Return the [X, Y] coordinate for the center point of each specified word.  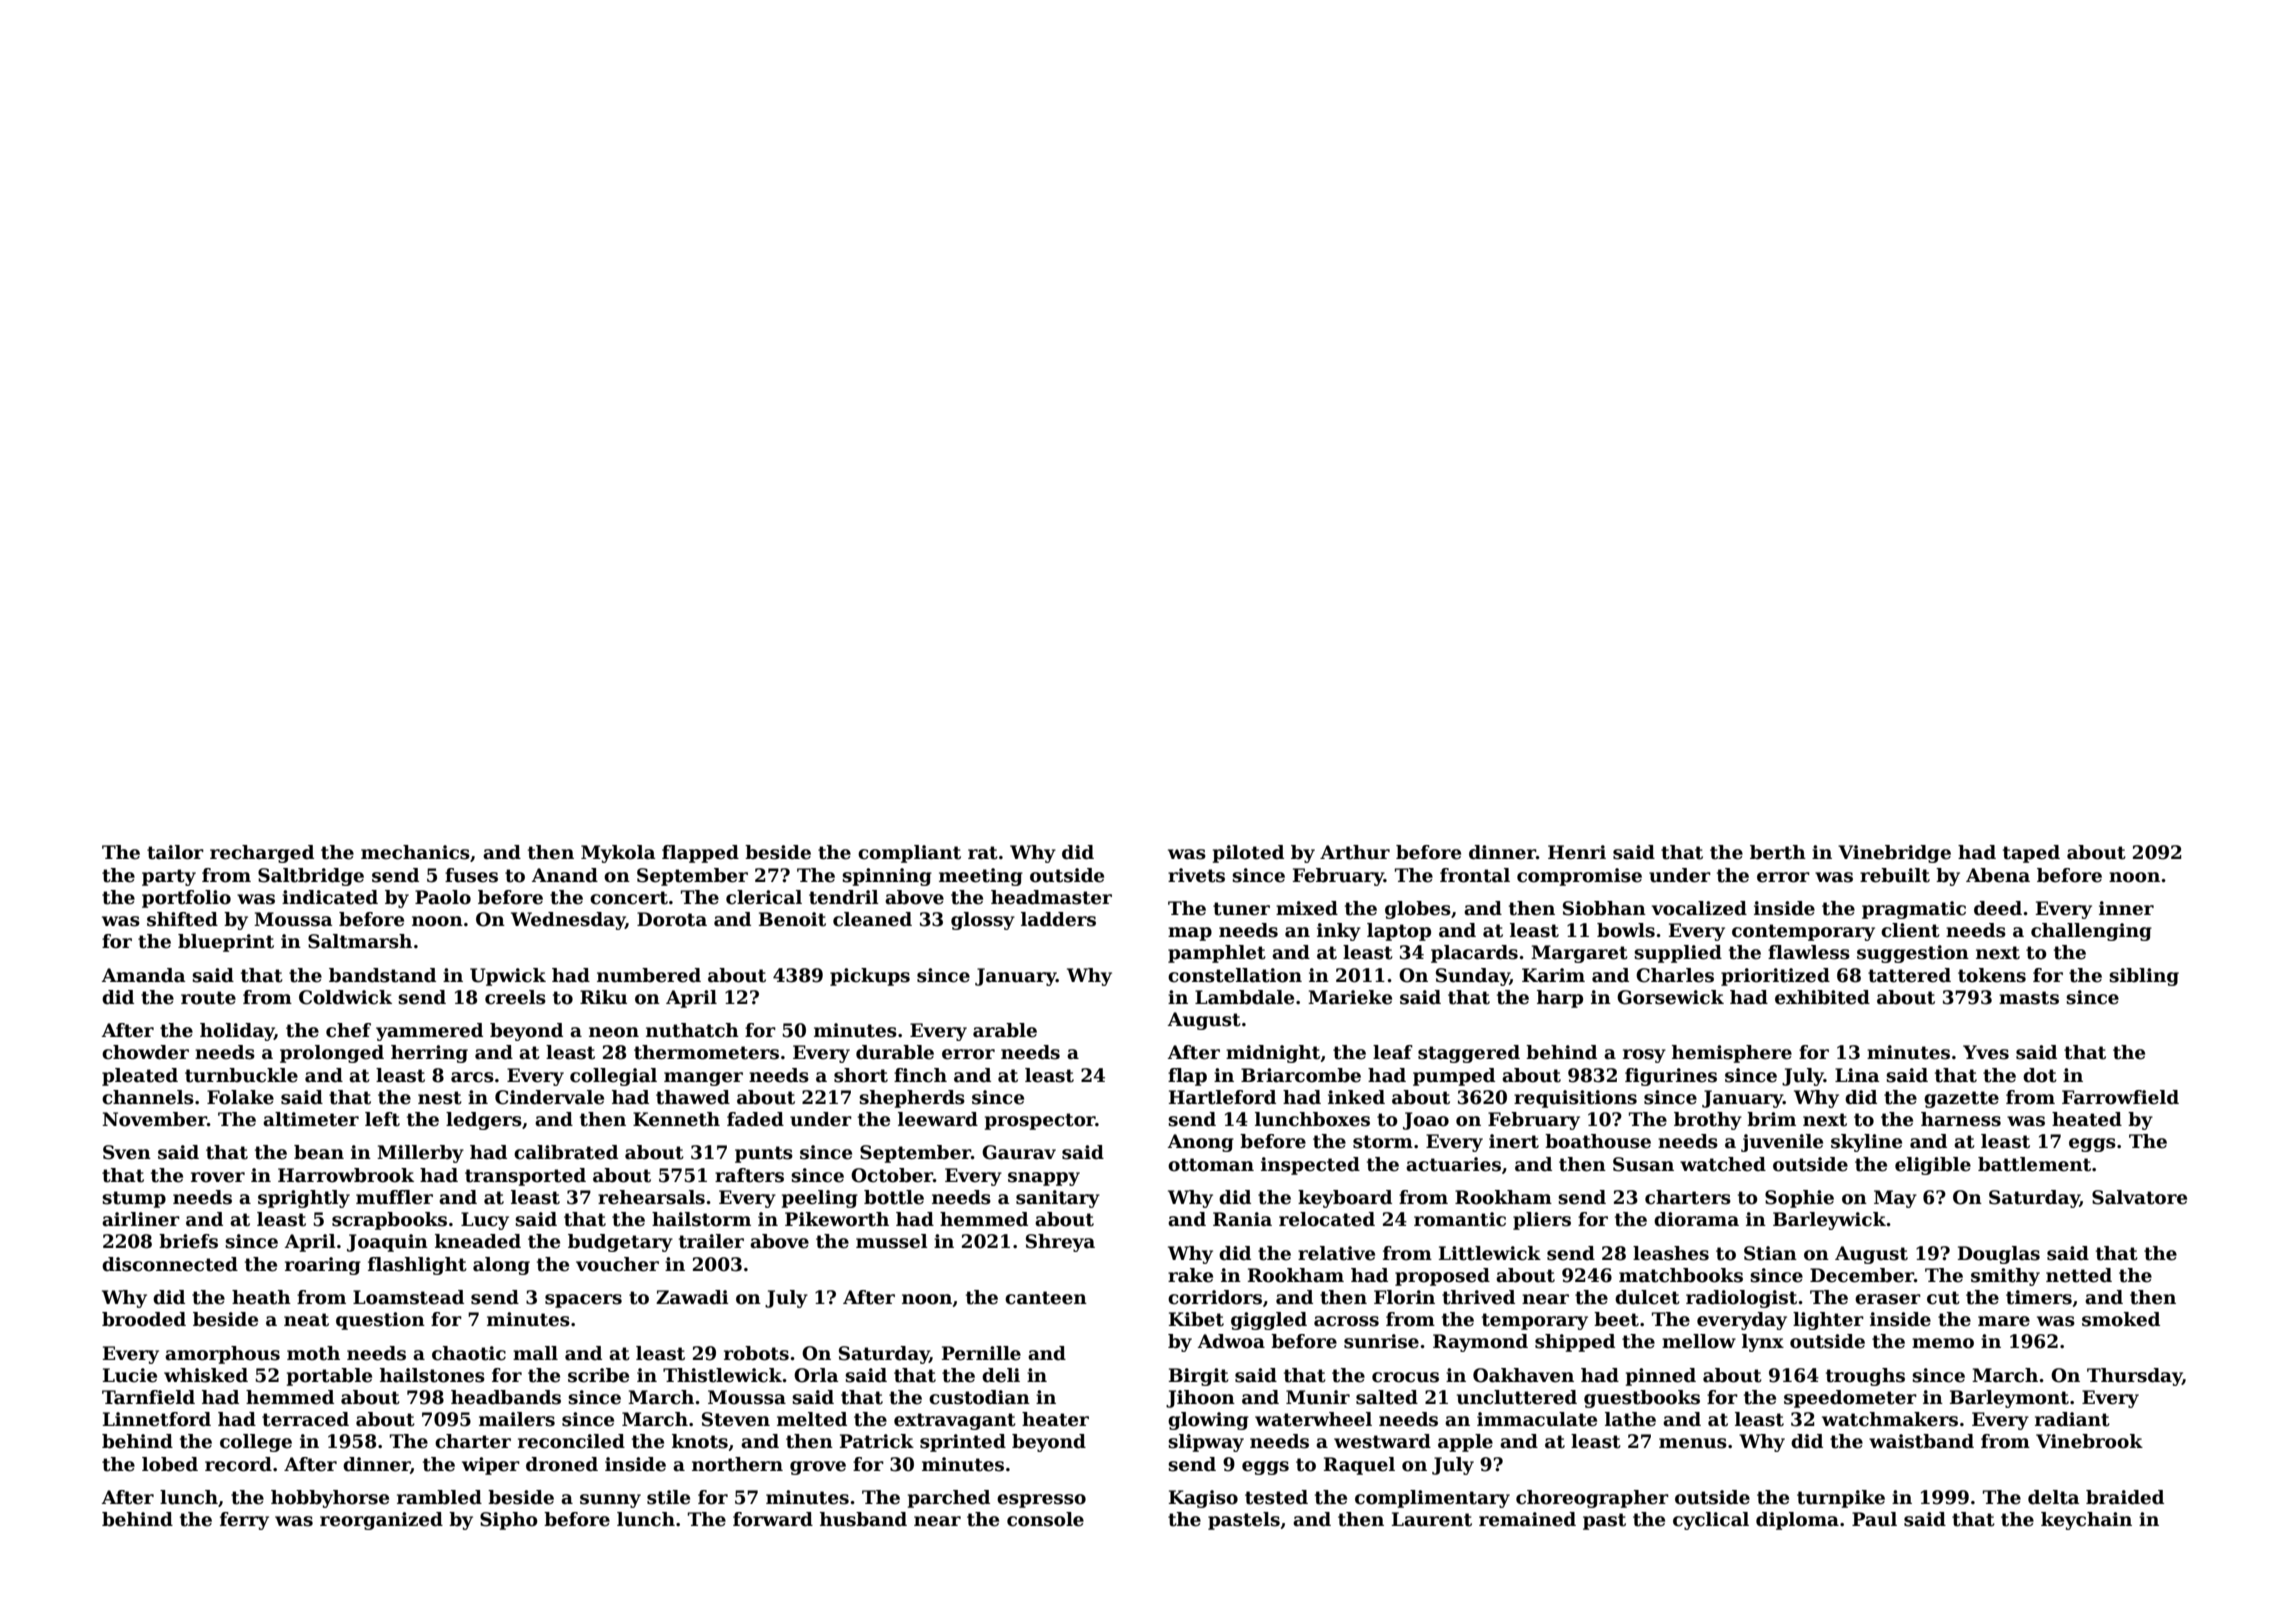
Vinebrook [2089, 1441]
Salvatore [2139, 1197]
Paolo [443, 897]
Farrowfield [2120, 1097]
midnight [1273, 1054]
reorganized [381, 1521]
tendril [844, 897]
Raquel [1359, 1466]
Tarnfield [148, 1397]
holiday [237, 1032]
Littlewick [1490, 1253]
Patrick [877, 1441]
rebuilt [1895, 875]
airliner [141, 1219]
